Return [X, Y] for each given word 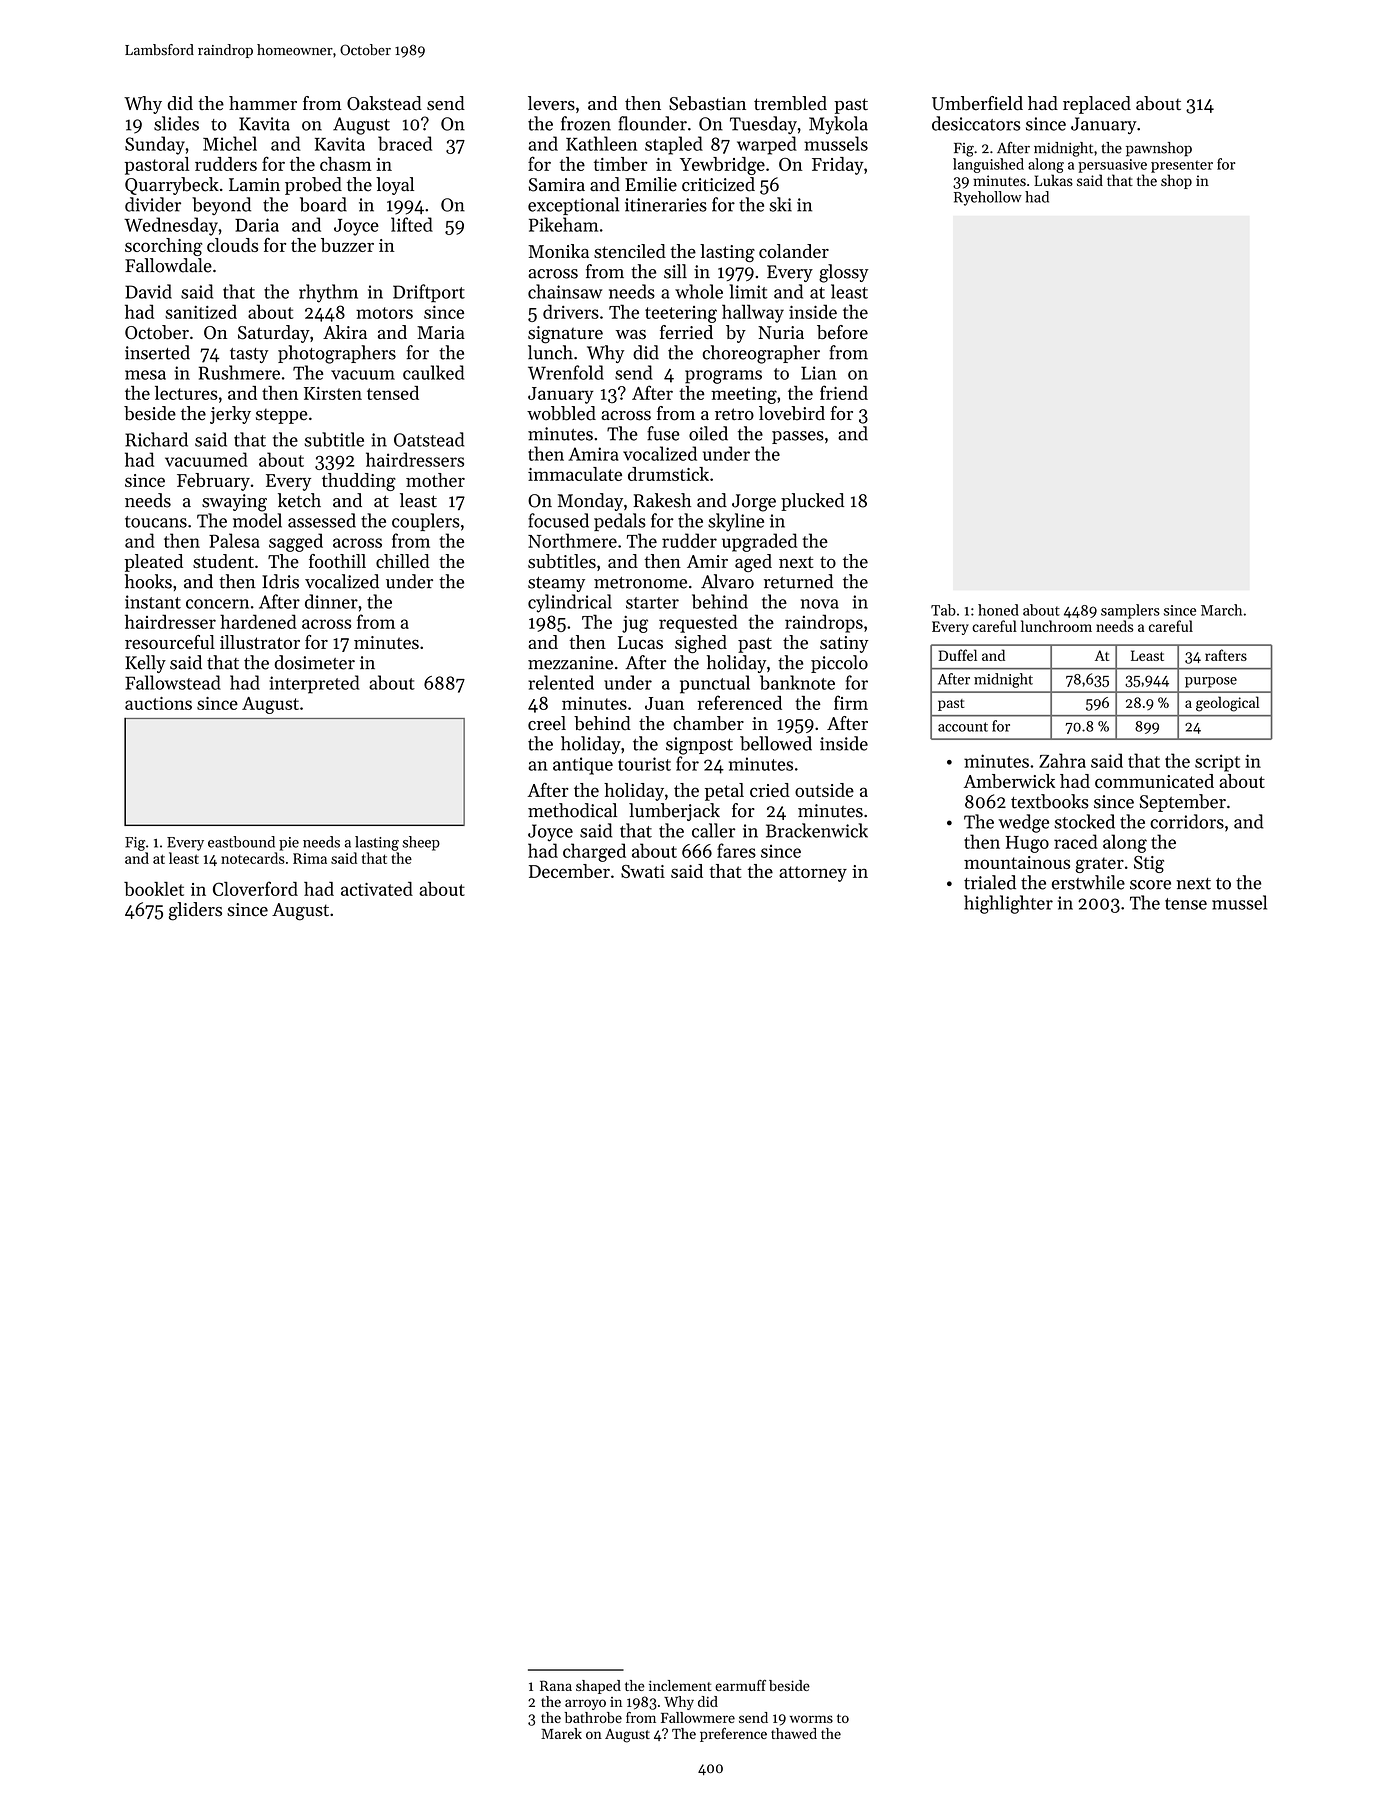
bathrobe [593, 1717]
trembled [790, 103]
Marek [561, 1733]
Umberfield [977, 103]
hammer [263, 103]
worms [811, 1719]
